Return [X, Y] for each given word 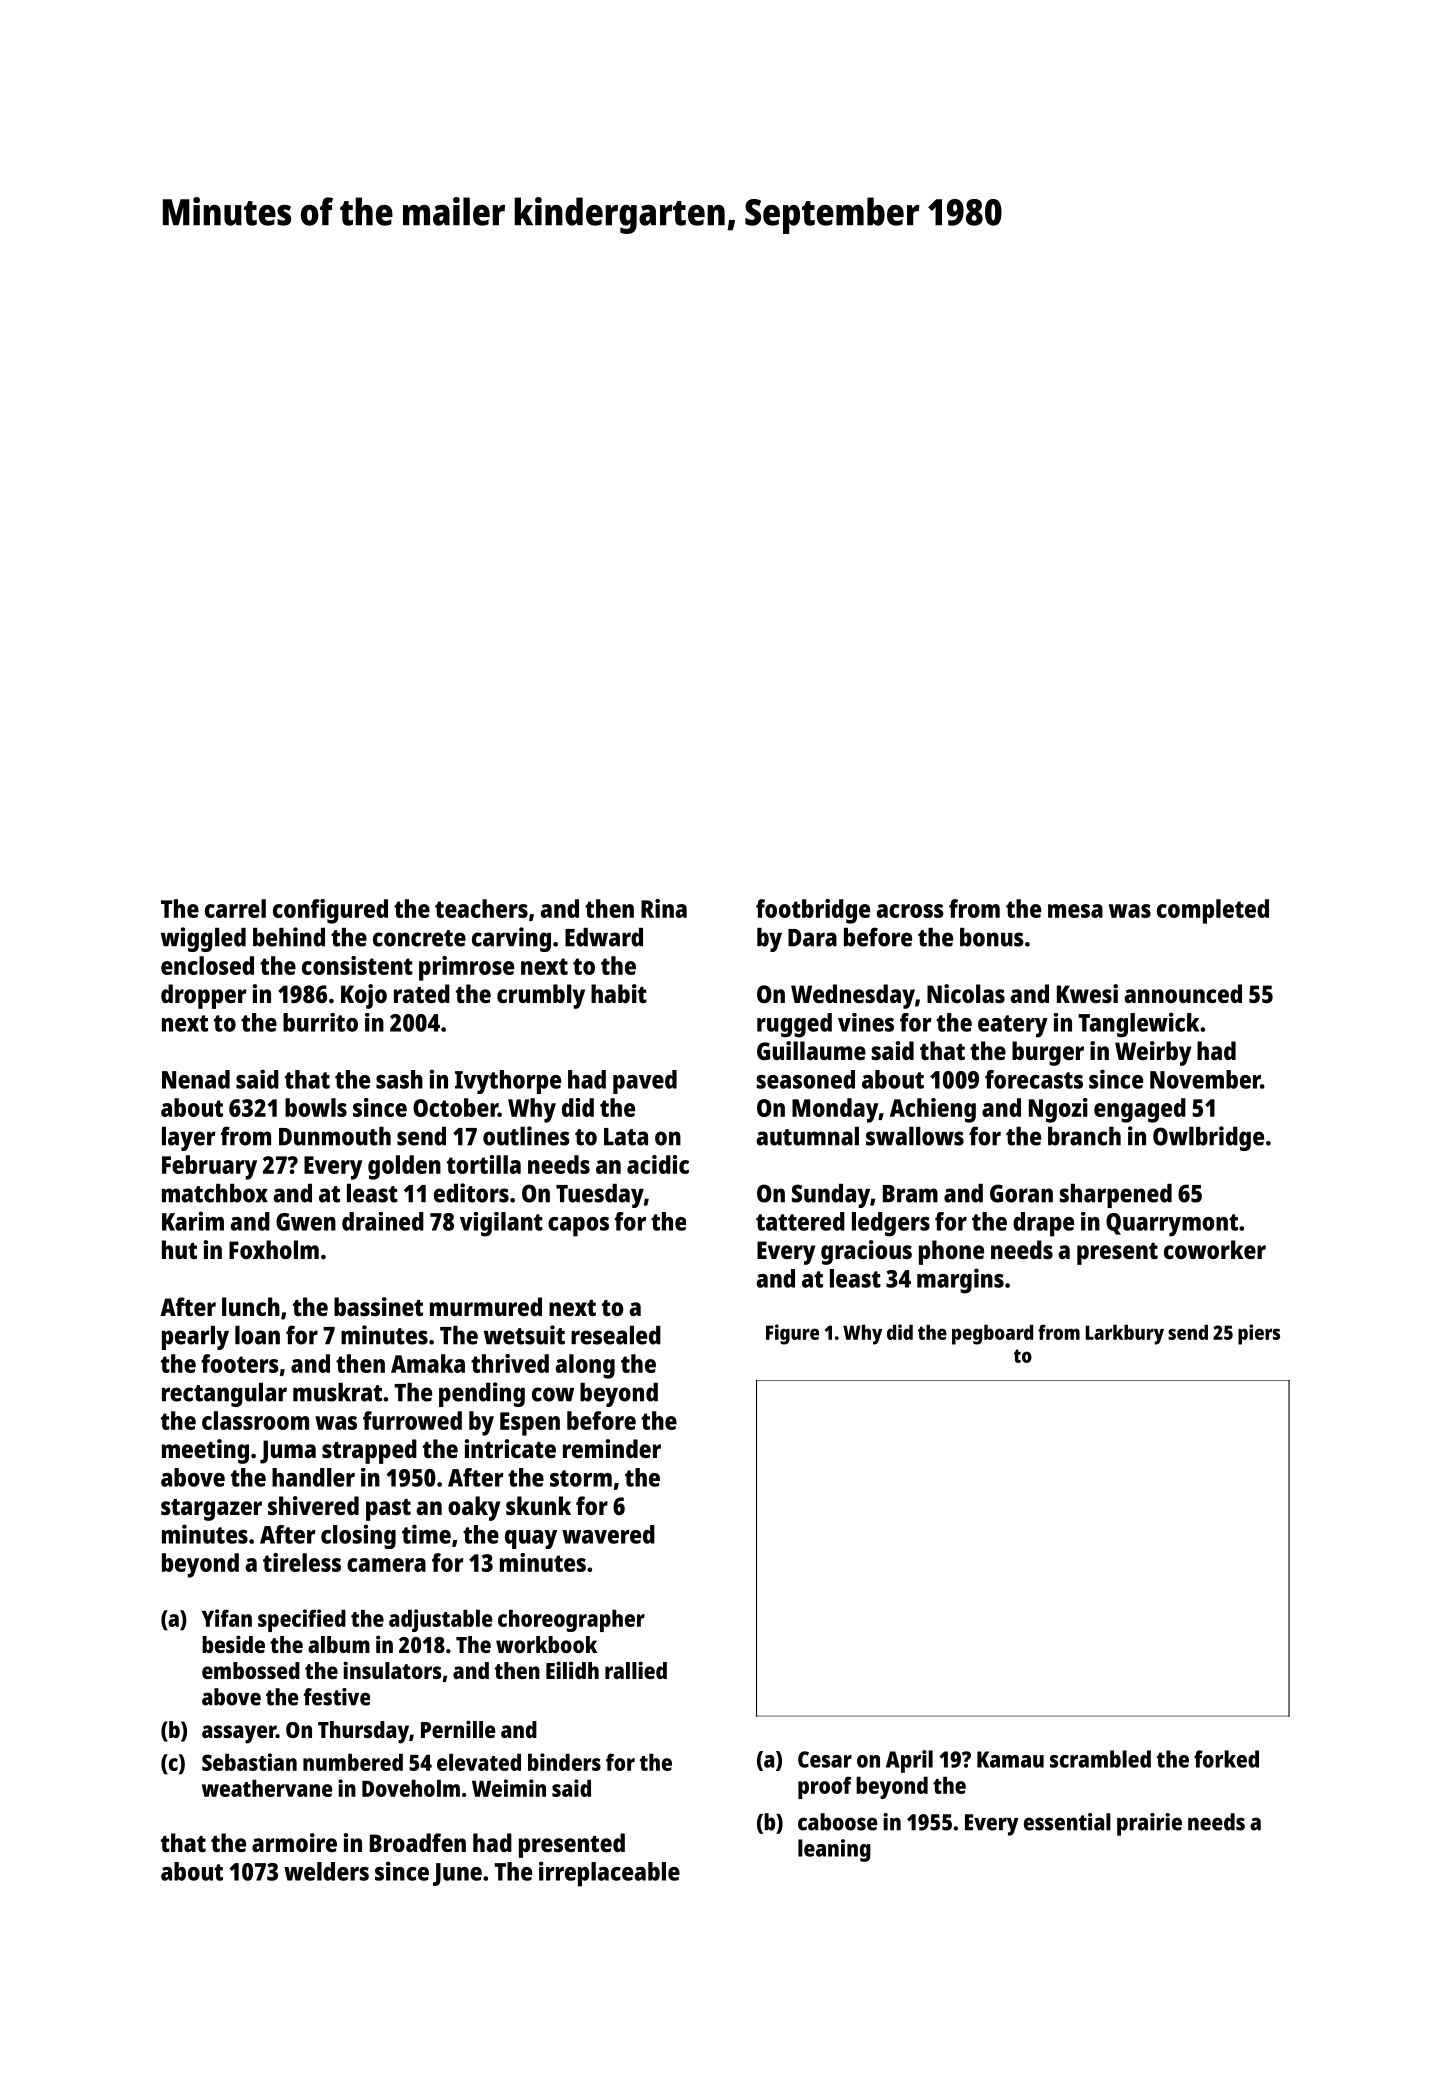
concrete [419, 938]
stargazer [211, 1510]
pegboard [992, 1335]
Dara [812, 938]
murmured [486, 1306]
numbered [353, 1762]
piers [1259, 1334]
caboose [837, 1822]
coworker [1215, 1249]
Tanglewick [1138, 1025]
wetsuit [524, 1335]
